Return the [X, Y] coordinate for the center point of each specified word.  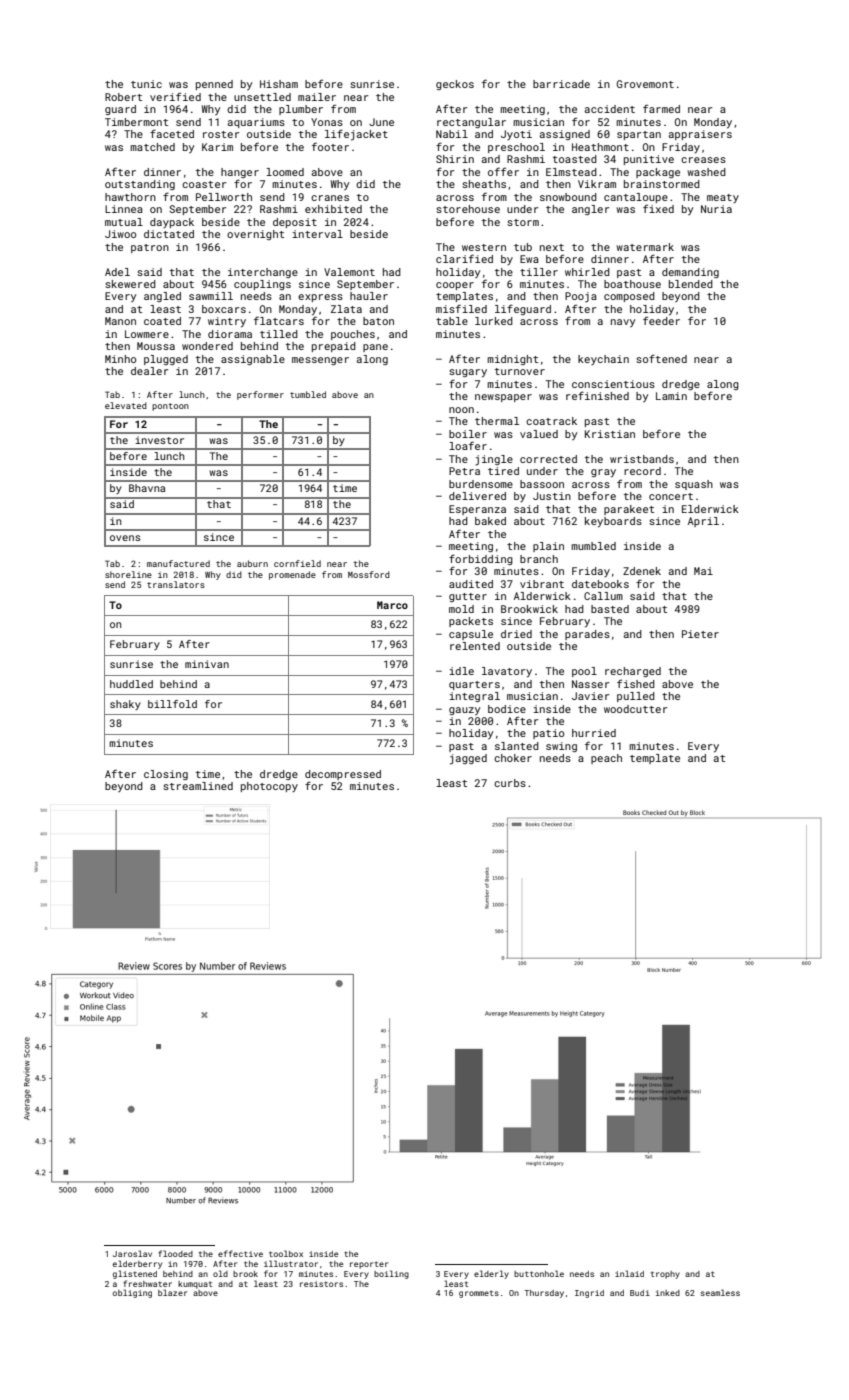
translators [176, 584]
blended [691, 284]
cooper [455, 286]
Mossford [369, 574]
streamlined [198, 786]
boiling [391, 1274]
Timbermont [136, 122]
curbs [510, 783]
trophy [665, 1275]
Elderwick [710, 509]
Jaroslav [132, 1253]
